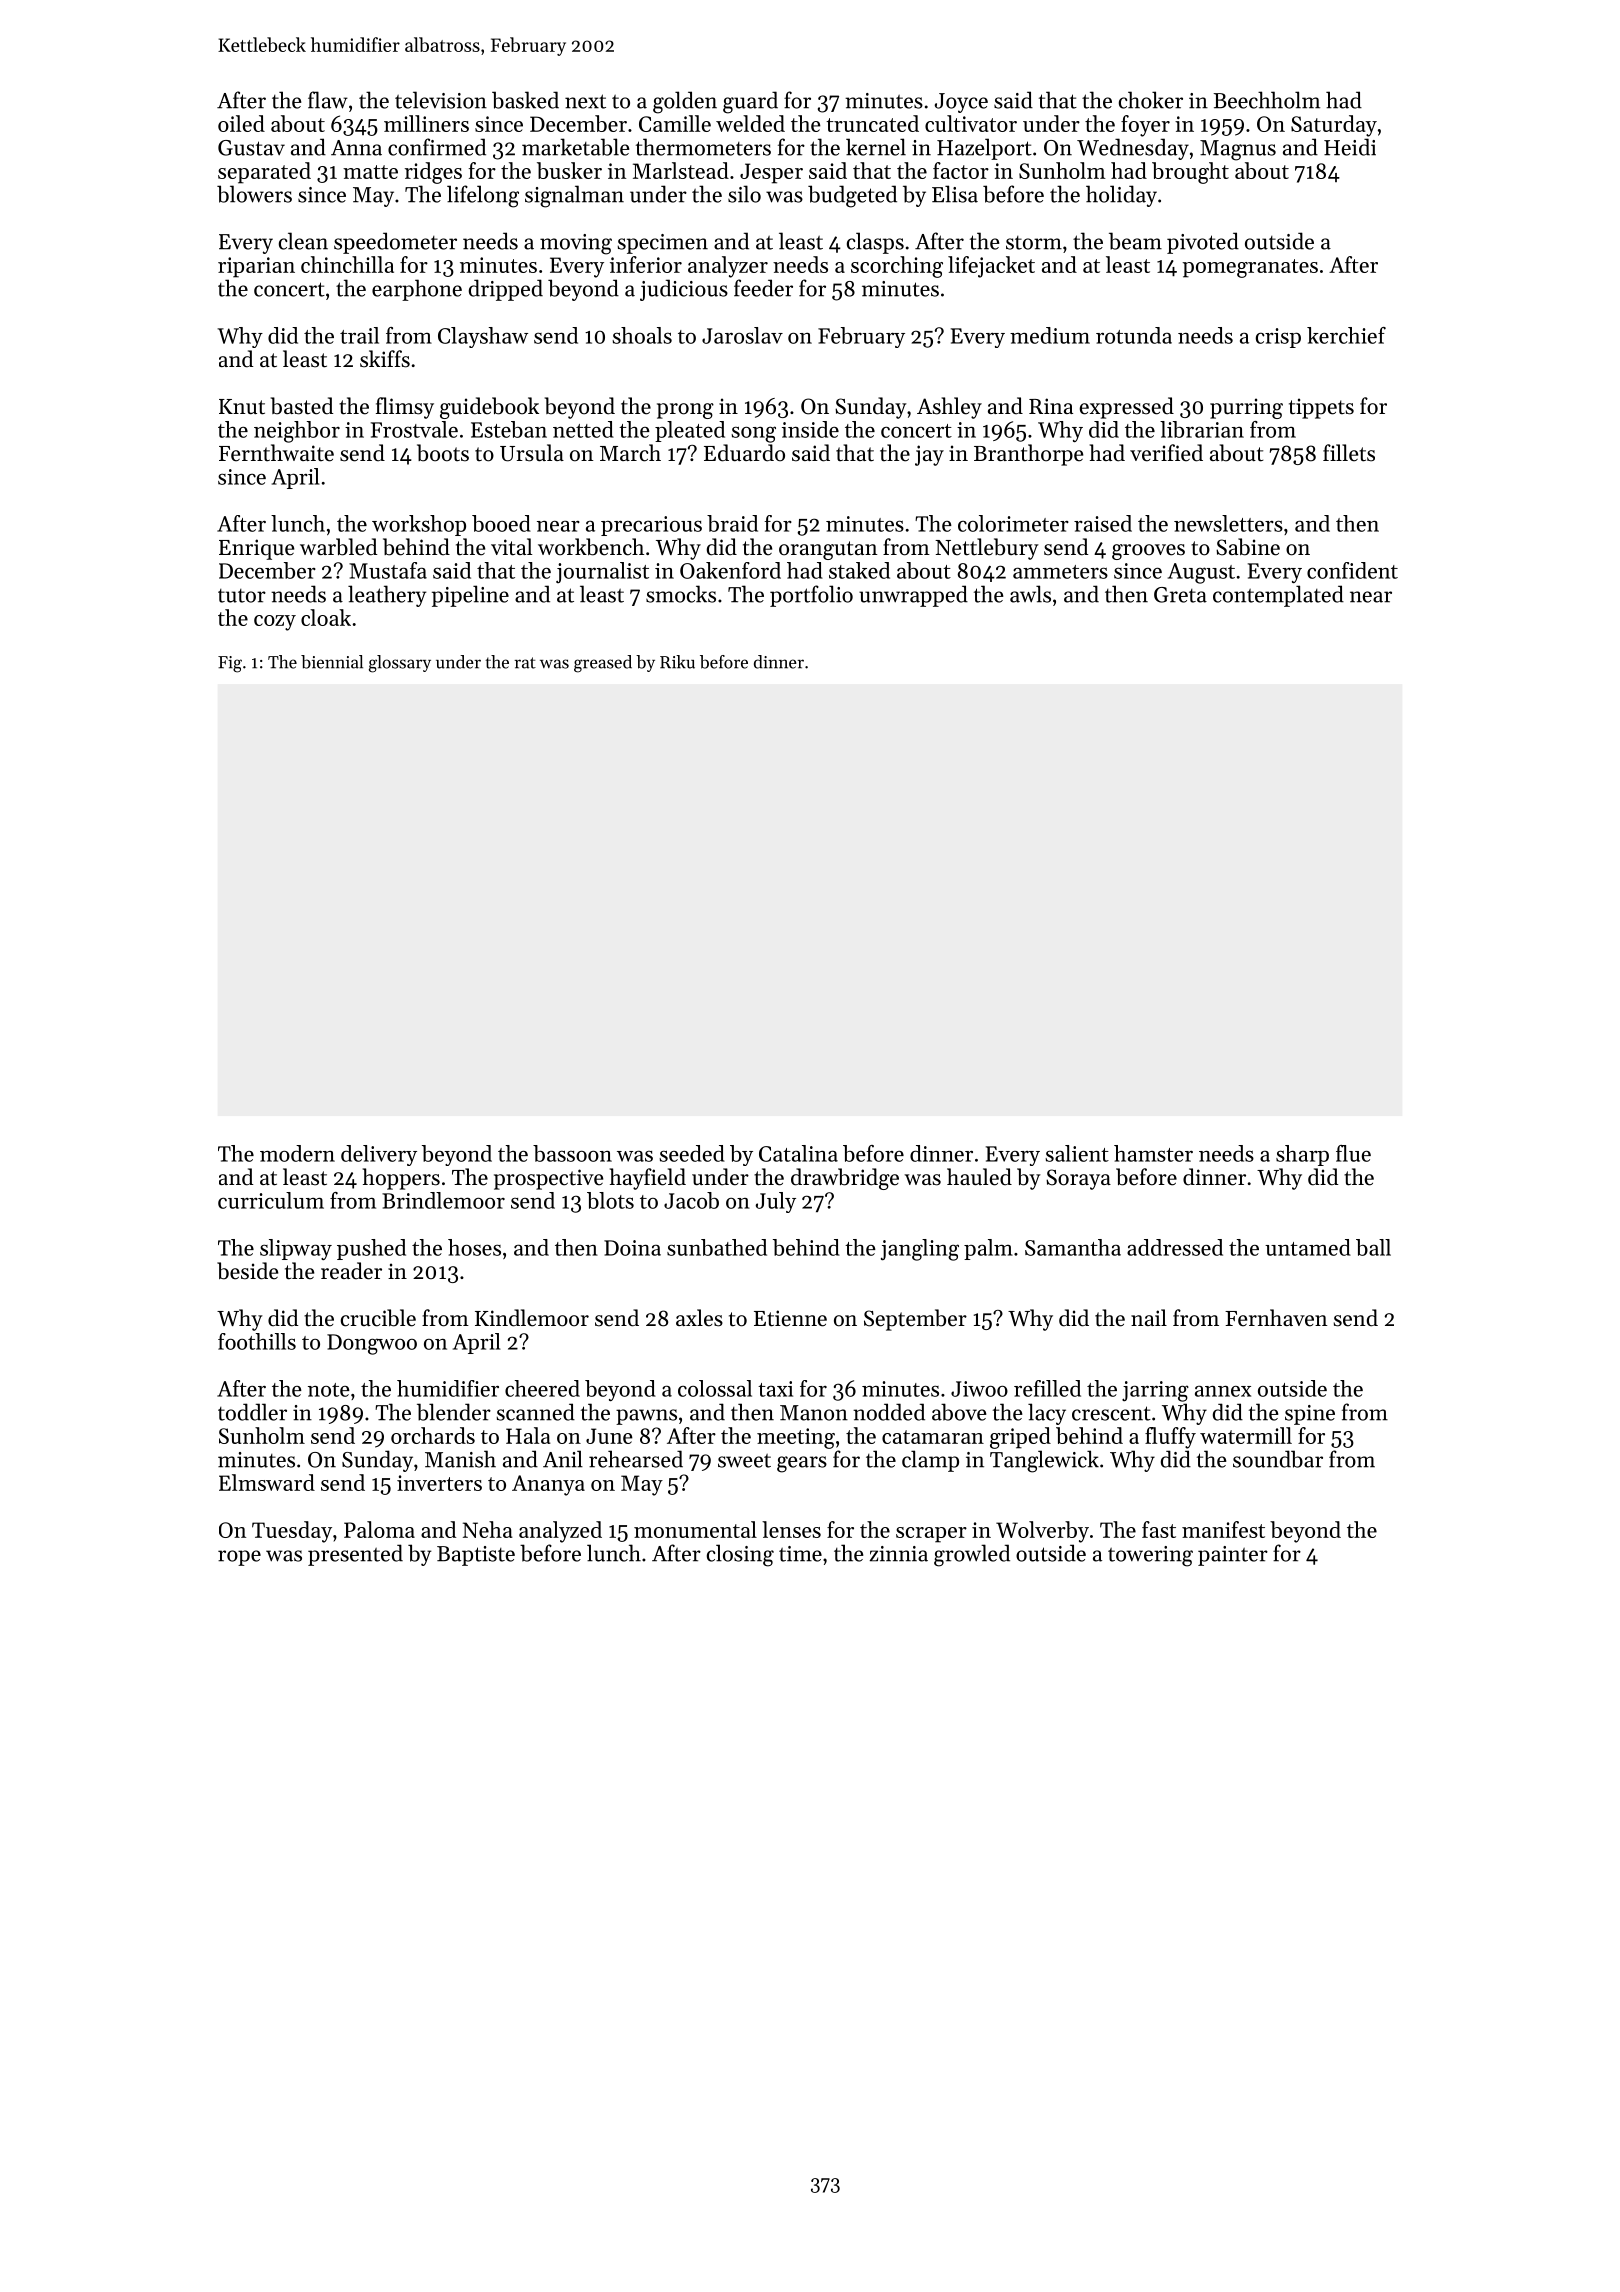 This screenshot has height=2292, width=1620. I want to click on Manish, so click(460, 1459).
